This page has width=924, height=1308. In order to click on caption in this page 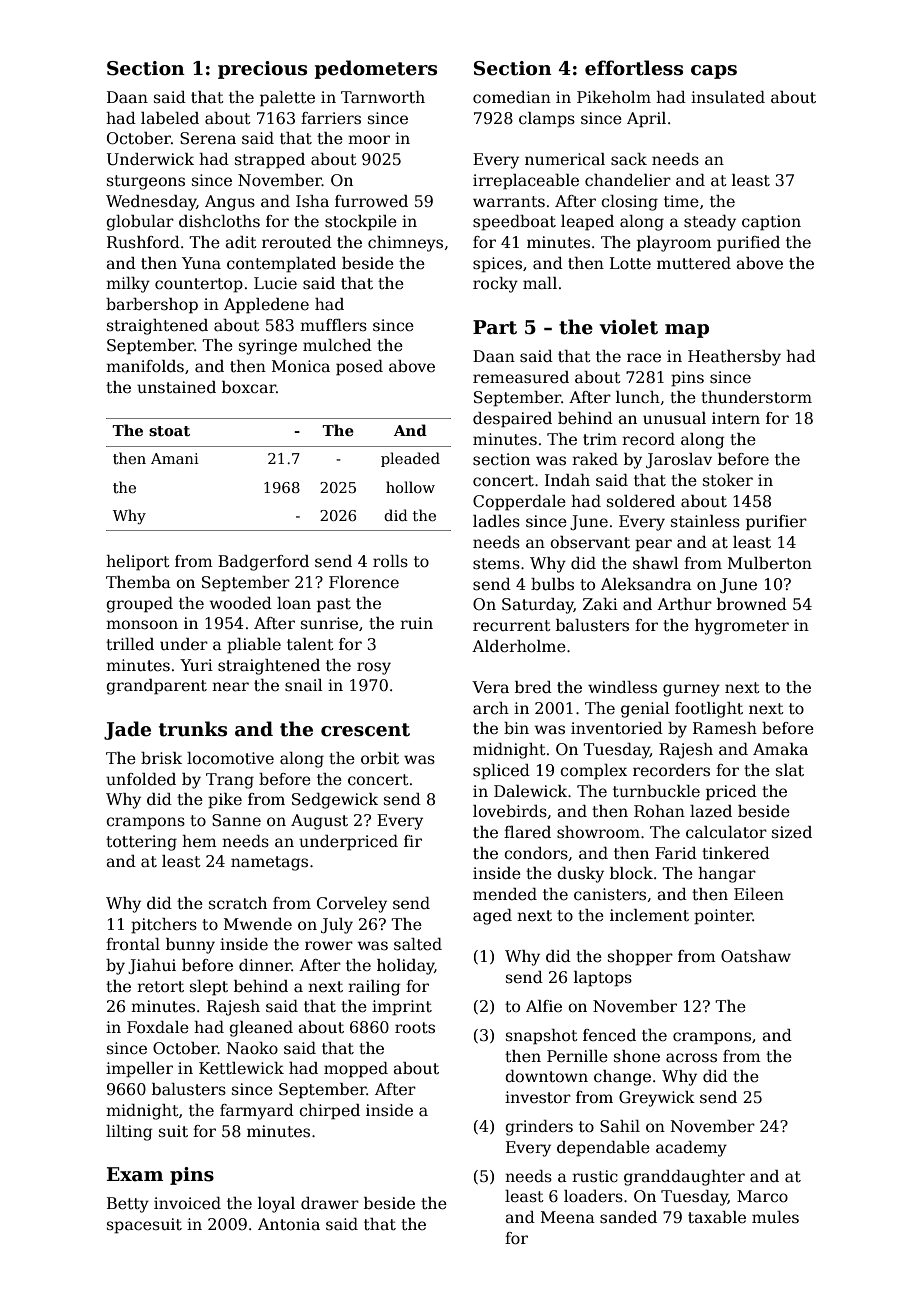, I will do `click(771, 223)`.
